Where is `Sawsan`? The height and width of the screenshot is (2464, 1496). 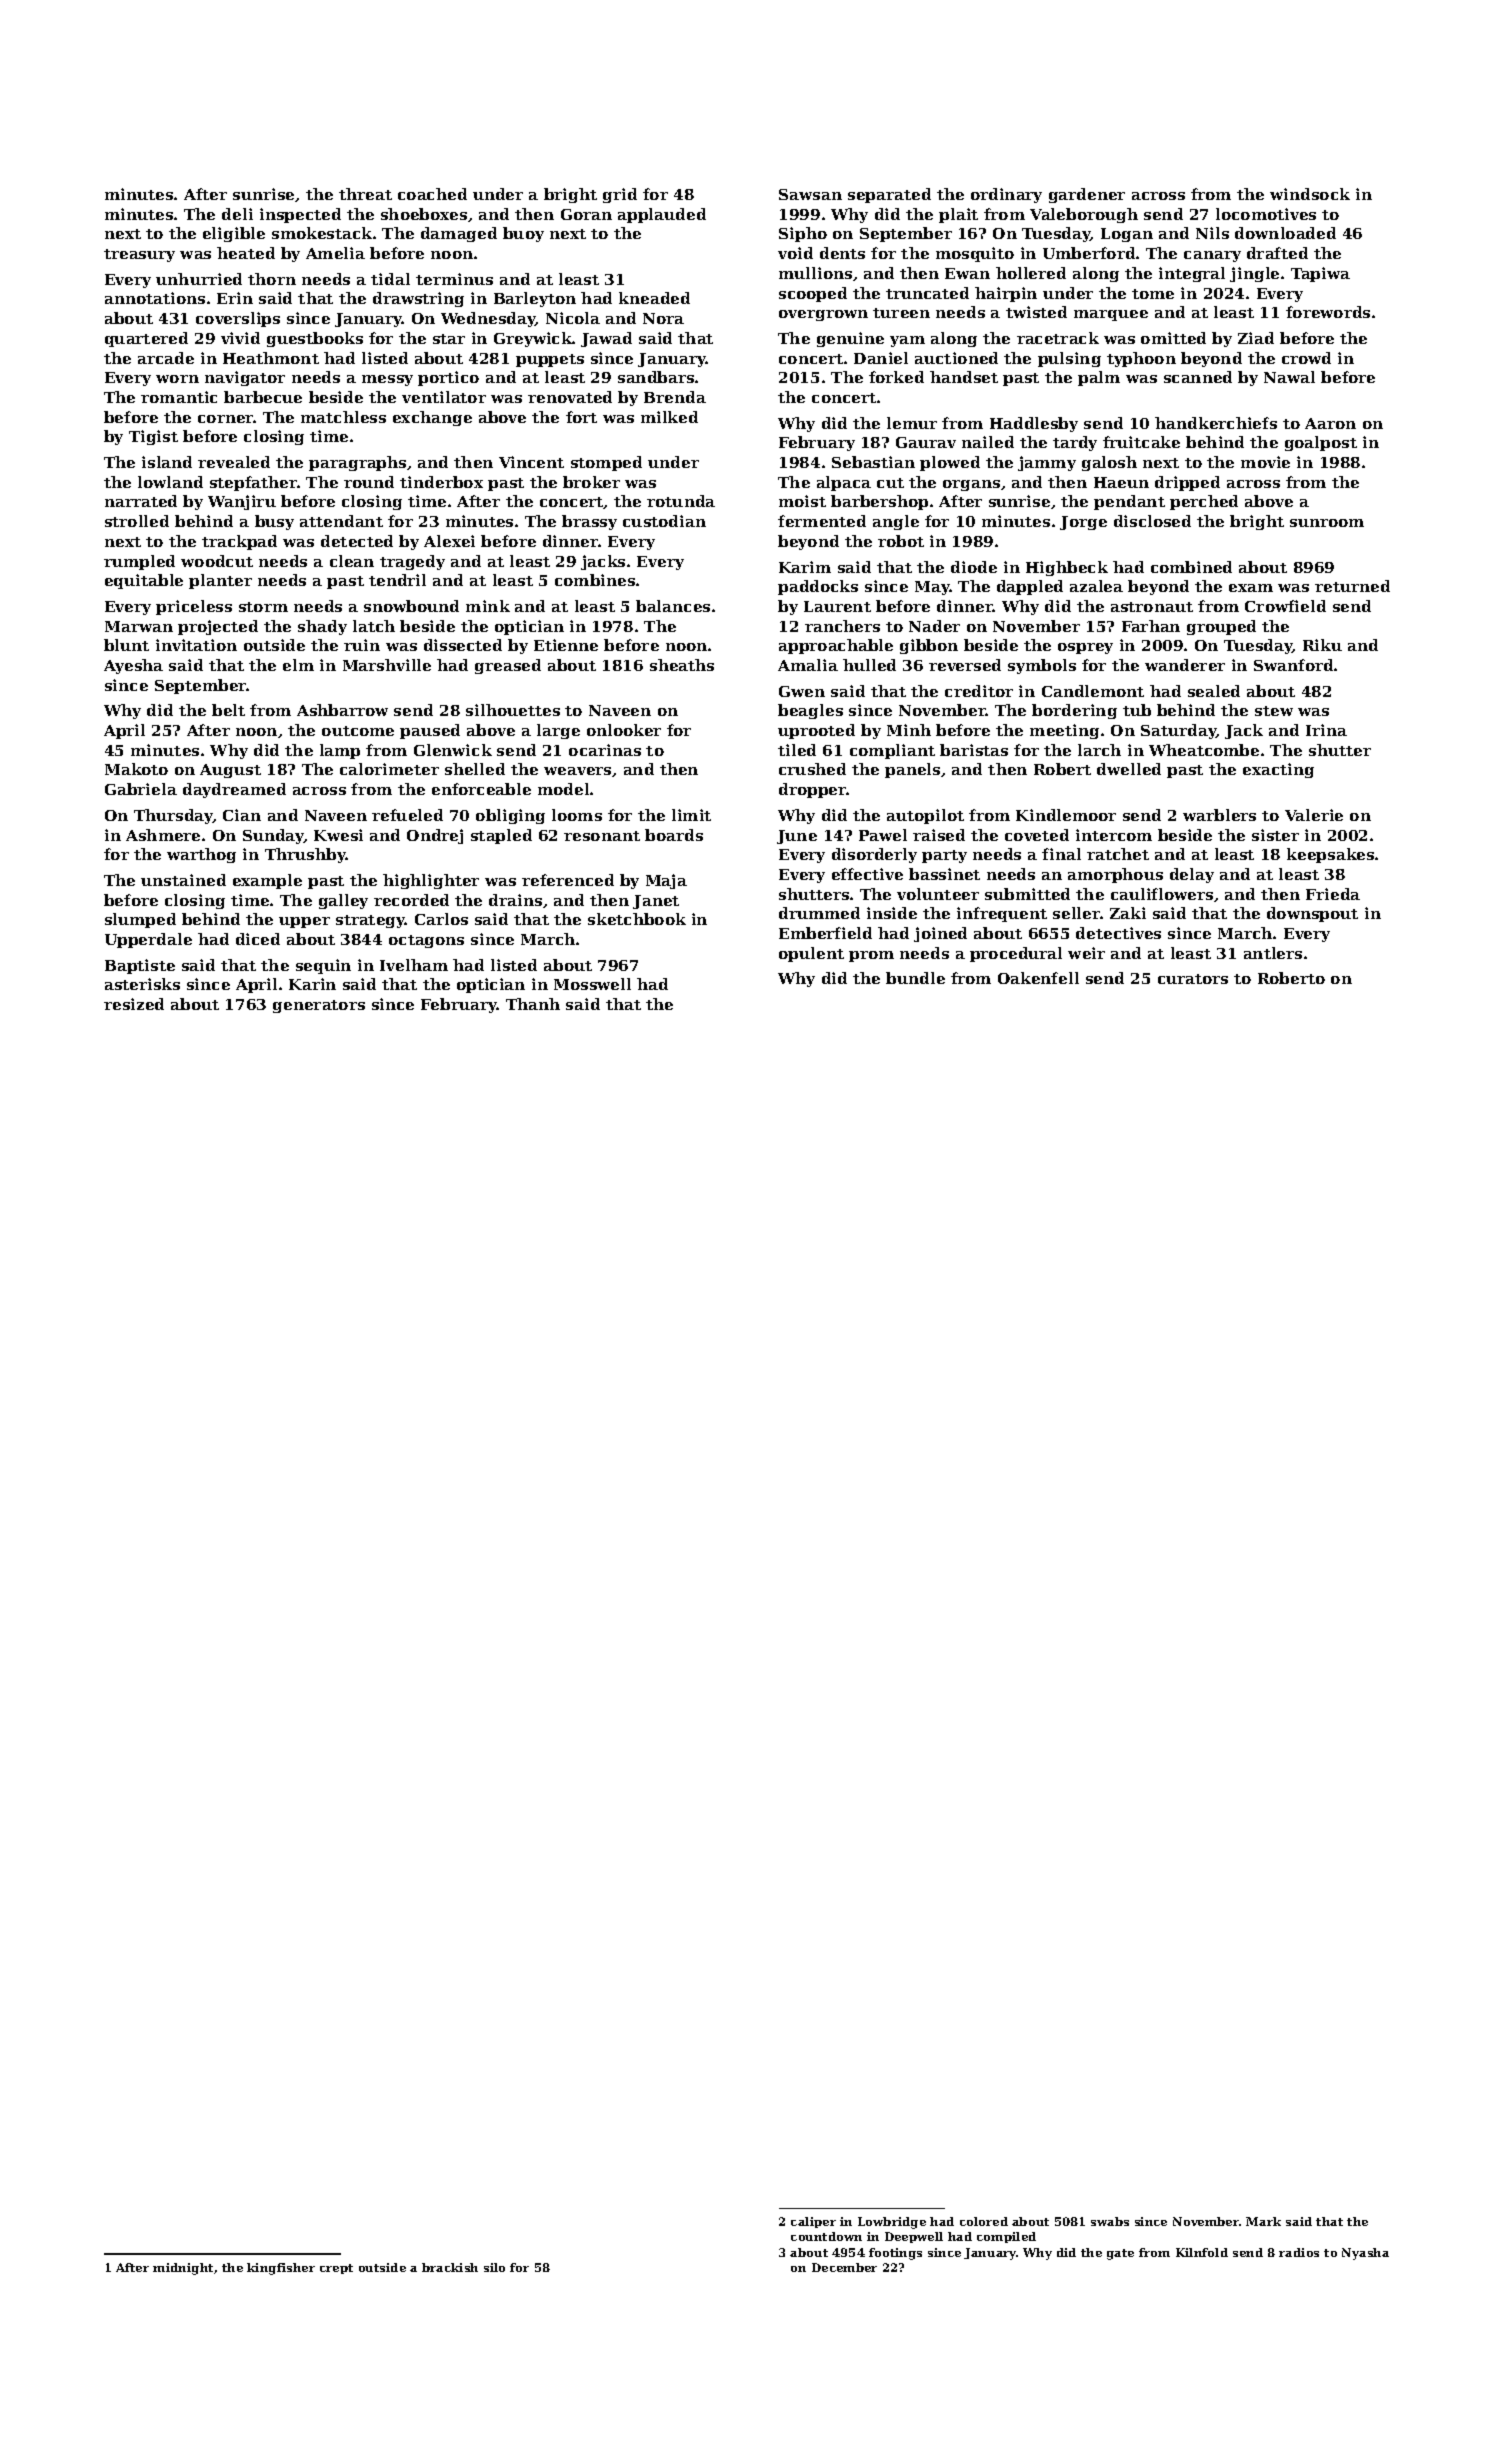
Sawsan is located at coordinates (810, 194).
